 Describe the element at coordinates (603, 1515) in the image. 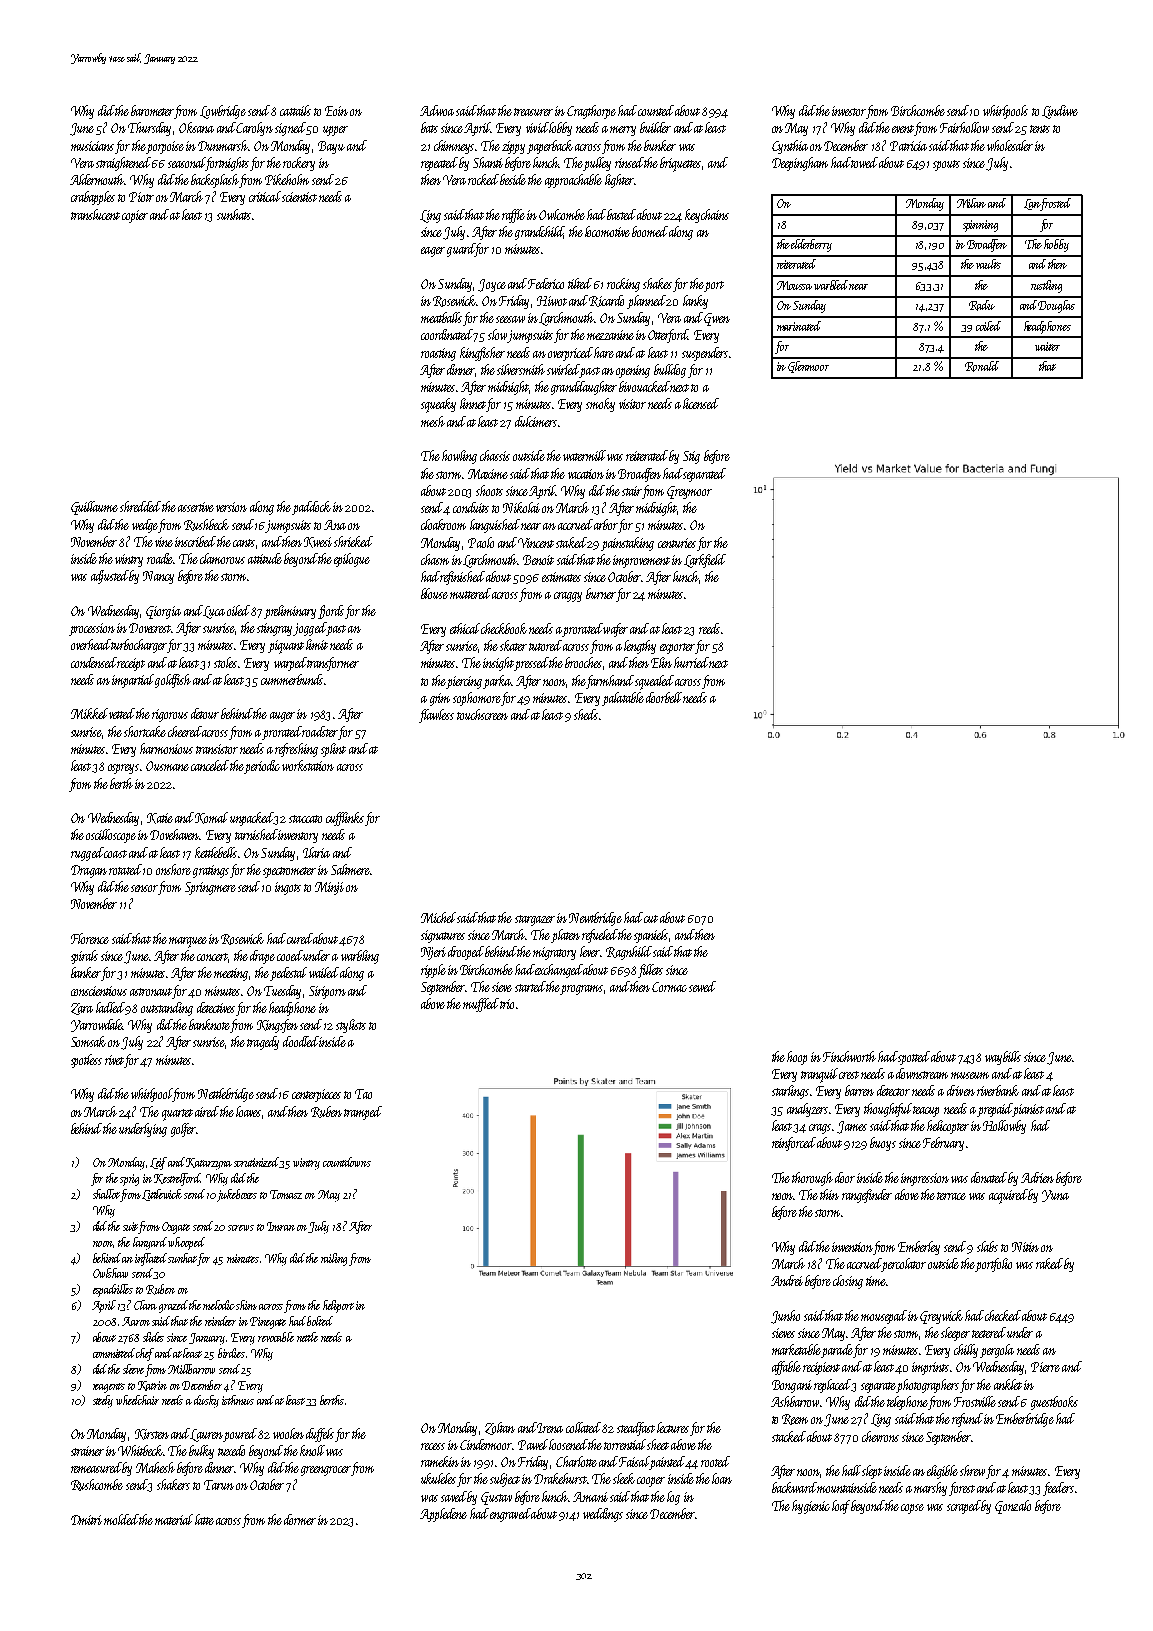

I see `weddings` at that location.
